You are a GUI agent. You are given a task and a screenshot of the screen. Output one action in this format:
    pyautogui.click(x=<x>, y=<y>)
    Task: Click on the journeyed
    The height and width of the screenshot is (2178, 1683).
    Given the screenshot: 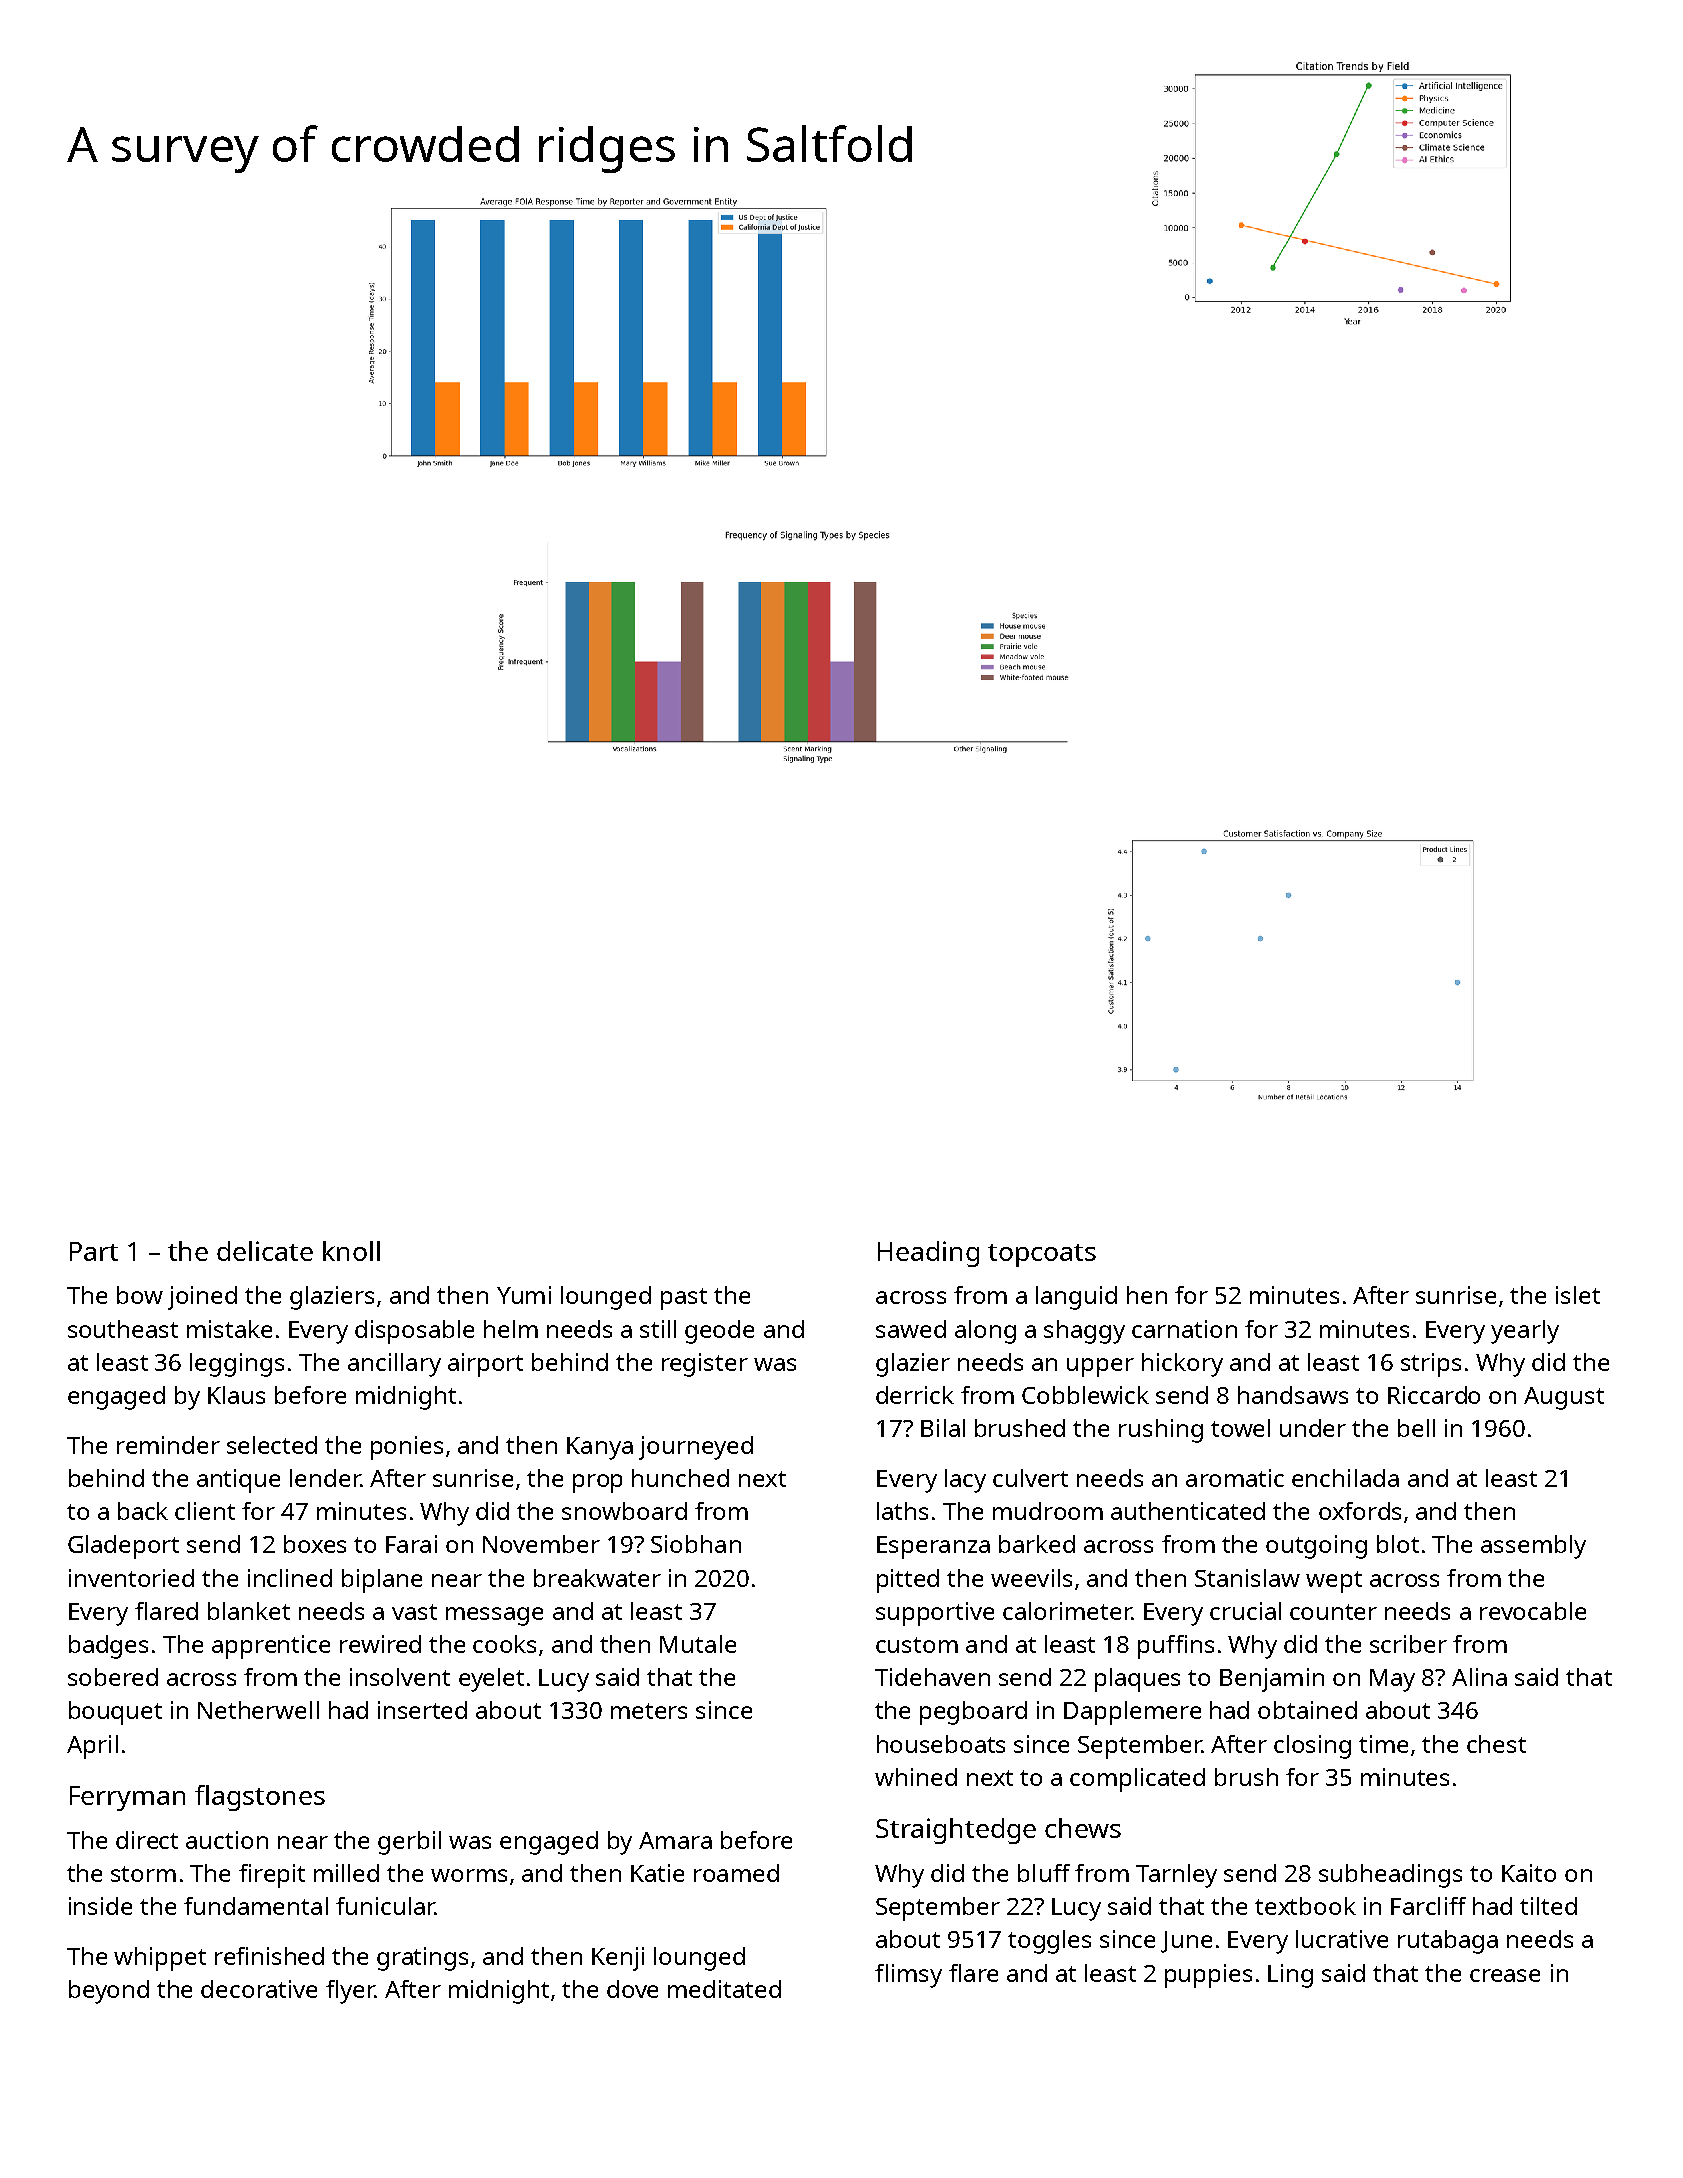 What is the action you would take?
    pyautogui.click(x=696, y=1448)
